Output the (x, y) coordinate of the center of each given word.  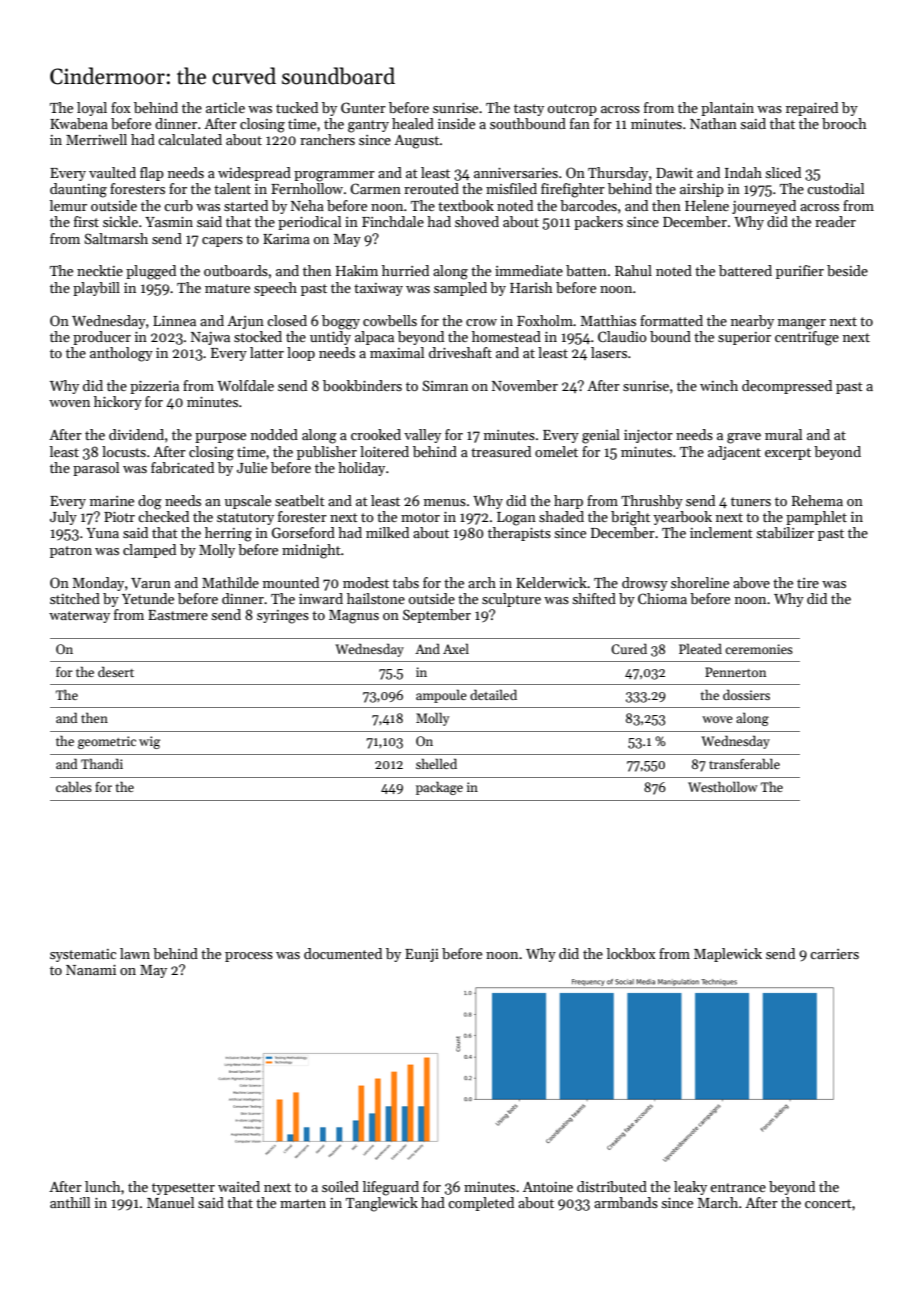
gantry (368, 126)
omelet (556, 451)
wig (149, 742)
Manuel (170, 1202)
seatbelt (300, 500)
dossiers (746, 694)
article (225, 107)
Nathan (713, 123)
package (439, 788)
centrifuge (807, 338)
